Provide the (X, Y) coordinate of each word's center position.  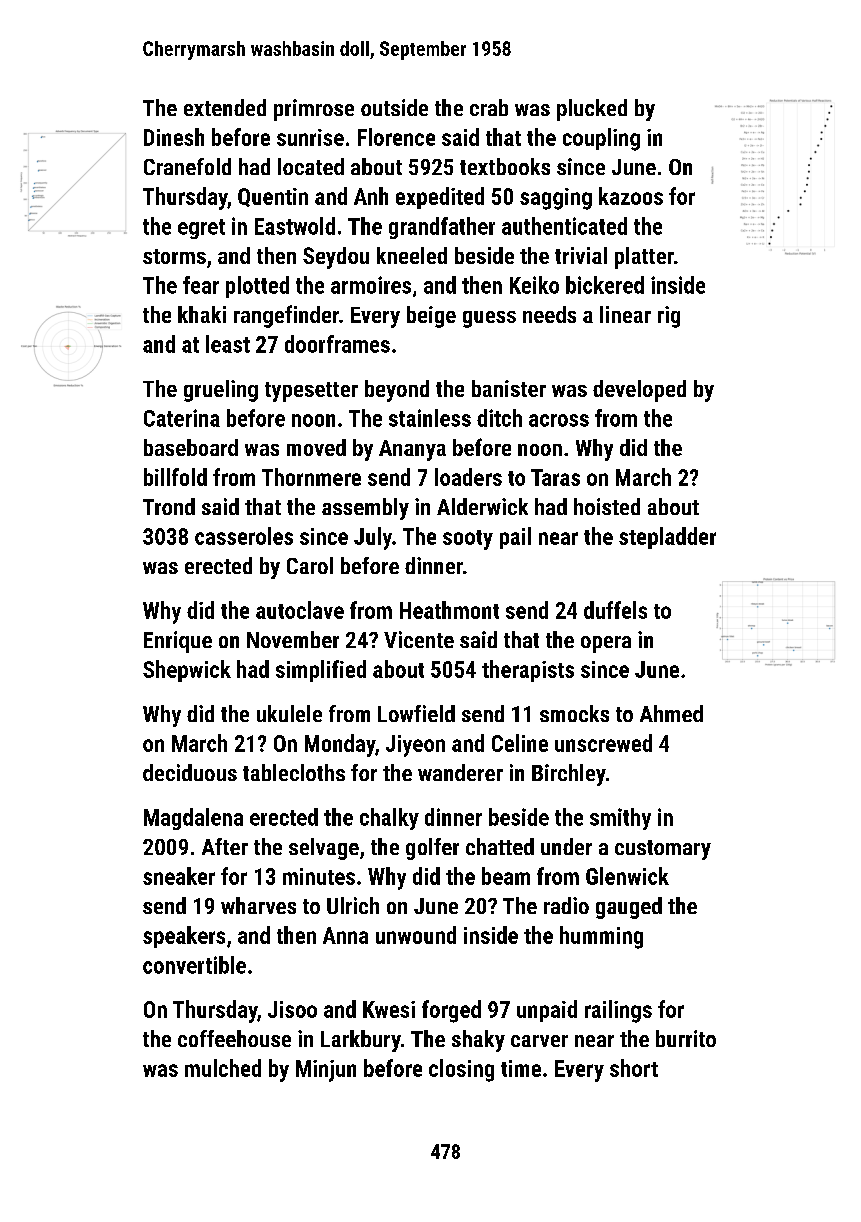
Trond (169, 506)
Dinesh (174, 137)
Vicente (419, 639)
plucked (592, 110)
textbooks (505, 166)
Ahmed (671, 713)
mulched (223, 1068)
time (521, 1068)
